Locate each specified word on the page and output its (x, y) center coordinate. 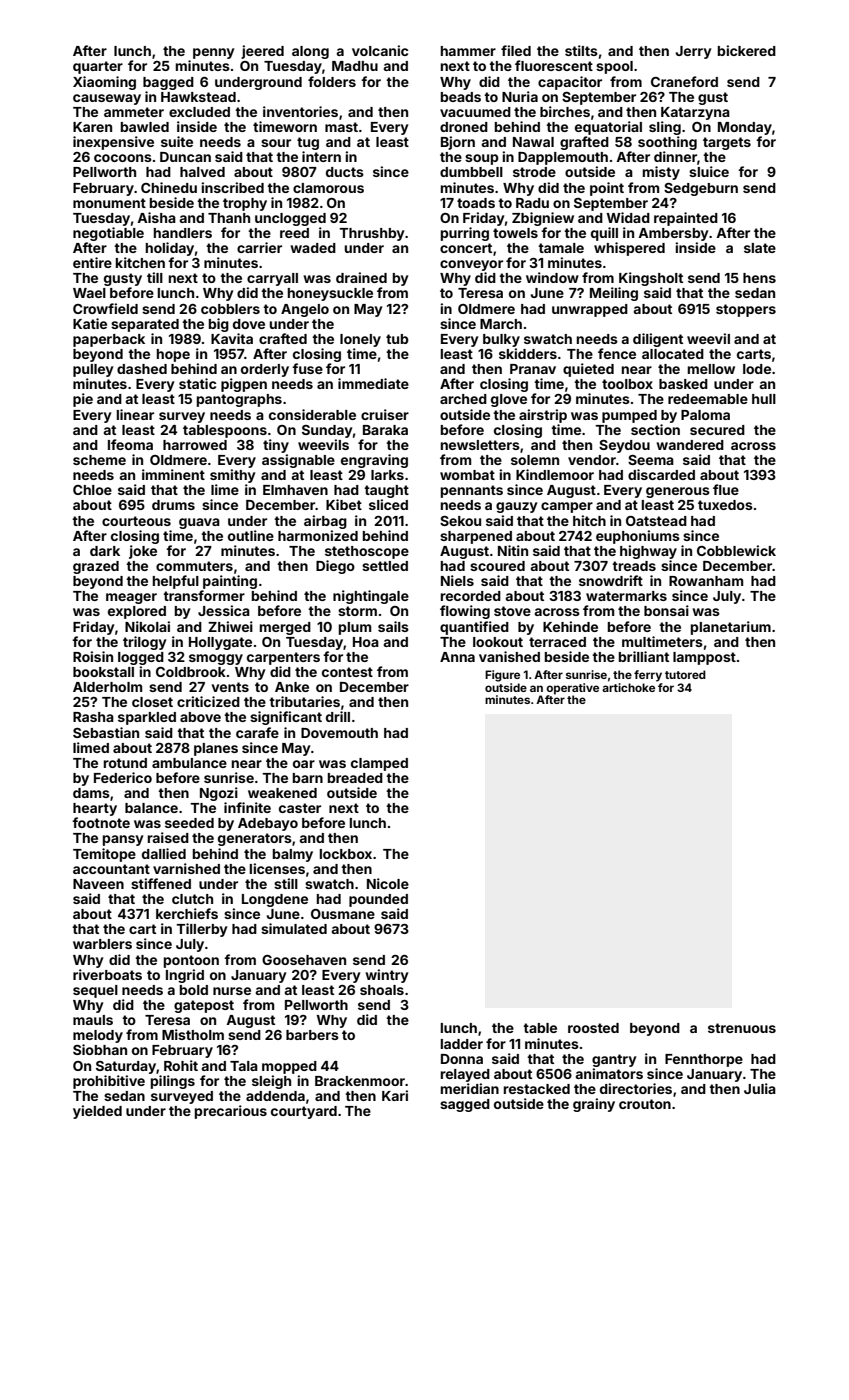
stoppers (746, 310)
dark (105, 551)
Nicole (388, 883)
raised (168, 837)
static (197, 383)
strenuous (742, 1028)
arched (463, 399)
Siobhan (100, 1049)
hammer (468, 51)
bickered (747, 50)
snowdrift (611, 580)
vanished (509, 656)
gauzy (516, 507)
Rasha (93, 717)
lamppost (704, 658)
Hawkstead (198, 97)
